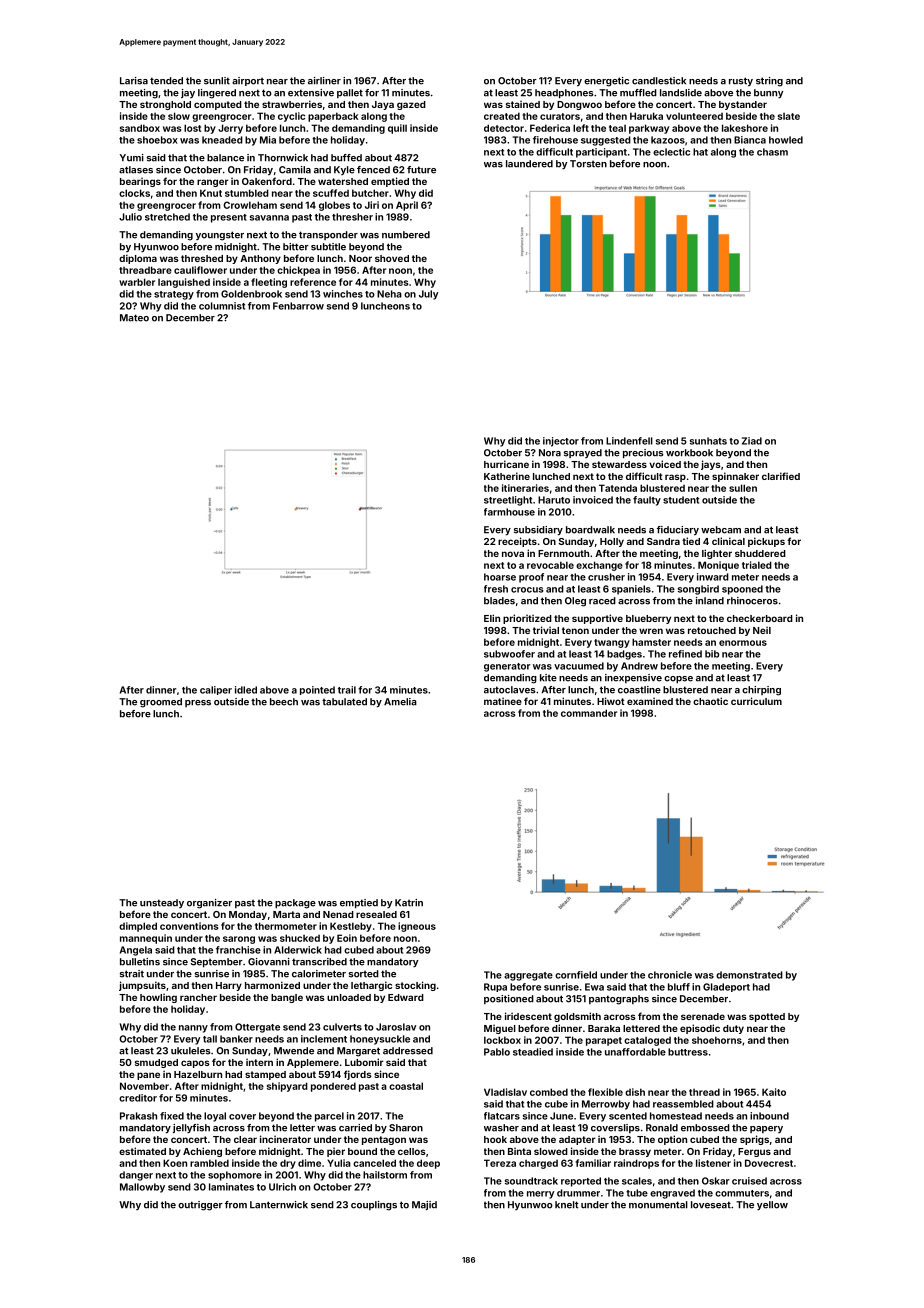  Describe the element at coordinates (136, 951) in the screenshot. I see `Angela` at that location.
